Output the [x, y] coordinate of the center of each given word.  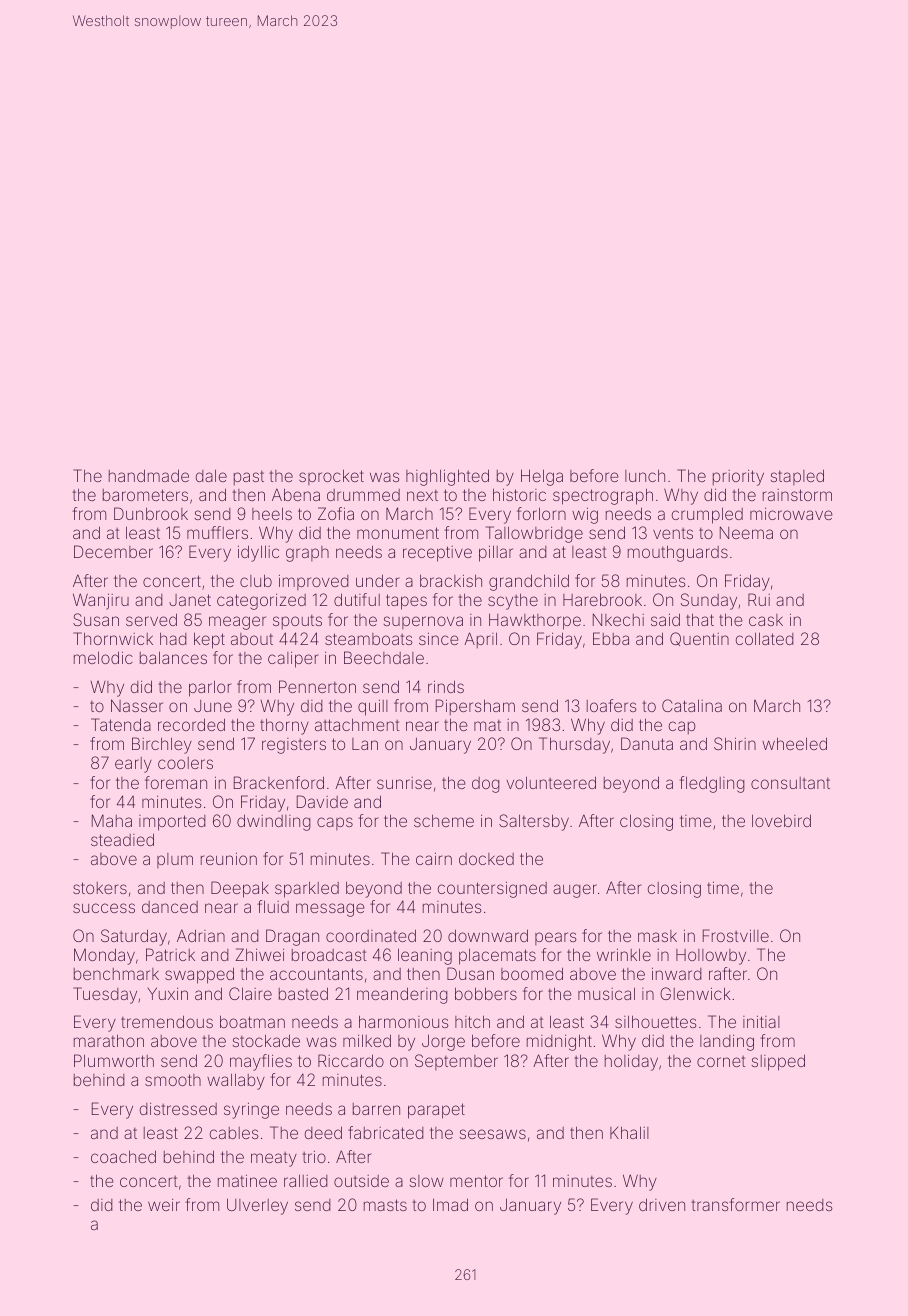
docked [486, 859]
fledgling [712, 784]
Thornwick [113, 638]
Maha [112, 820]
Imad [450, 1204]
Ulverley [257, 1206]
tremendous [167, 1021]
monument [398, 533]
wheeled [794, 743]
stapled [797, 477]
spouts [297, 622]
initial [761, 1021]
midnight [559, 1042]
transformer [735, 1204]
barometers [145, 495]
